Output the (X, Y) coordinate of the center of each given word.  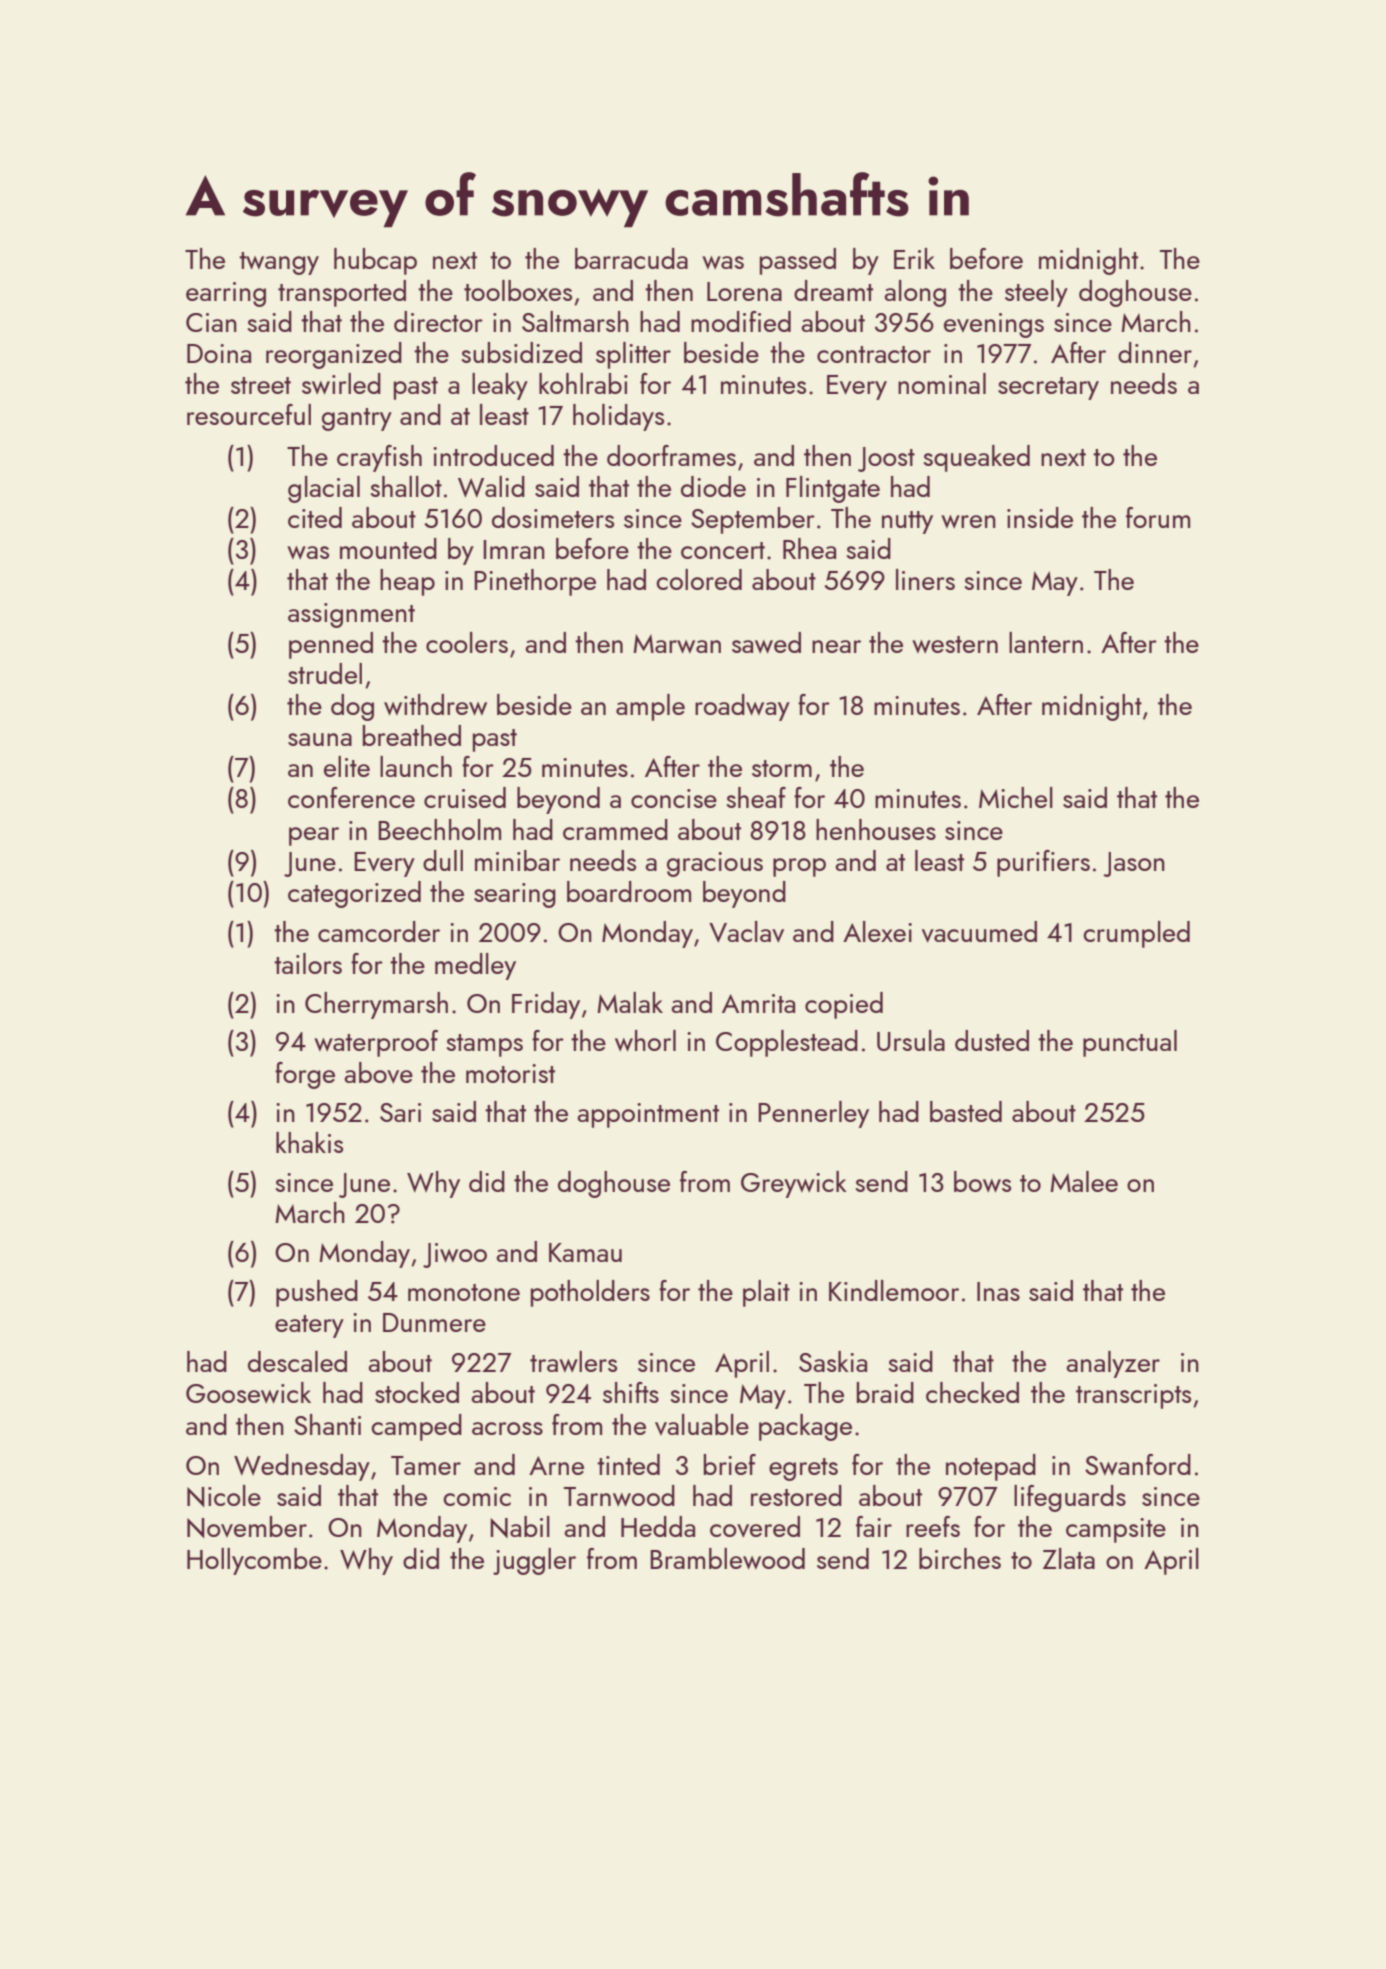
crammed (615, 829)
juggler (534, 1561)
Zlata (1069, 1558)
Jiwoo (455, 1255)
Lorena (744, 291)
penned (331, 645)
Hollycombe (254, 1561)
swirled (341, 384)
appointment (648, 1115)
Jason (1134, 864)
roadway (742, 707)
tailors (308, 963)
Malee (1084, 1181)
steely (1036, 293)
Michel (1016, 797)
